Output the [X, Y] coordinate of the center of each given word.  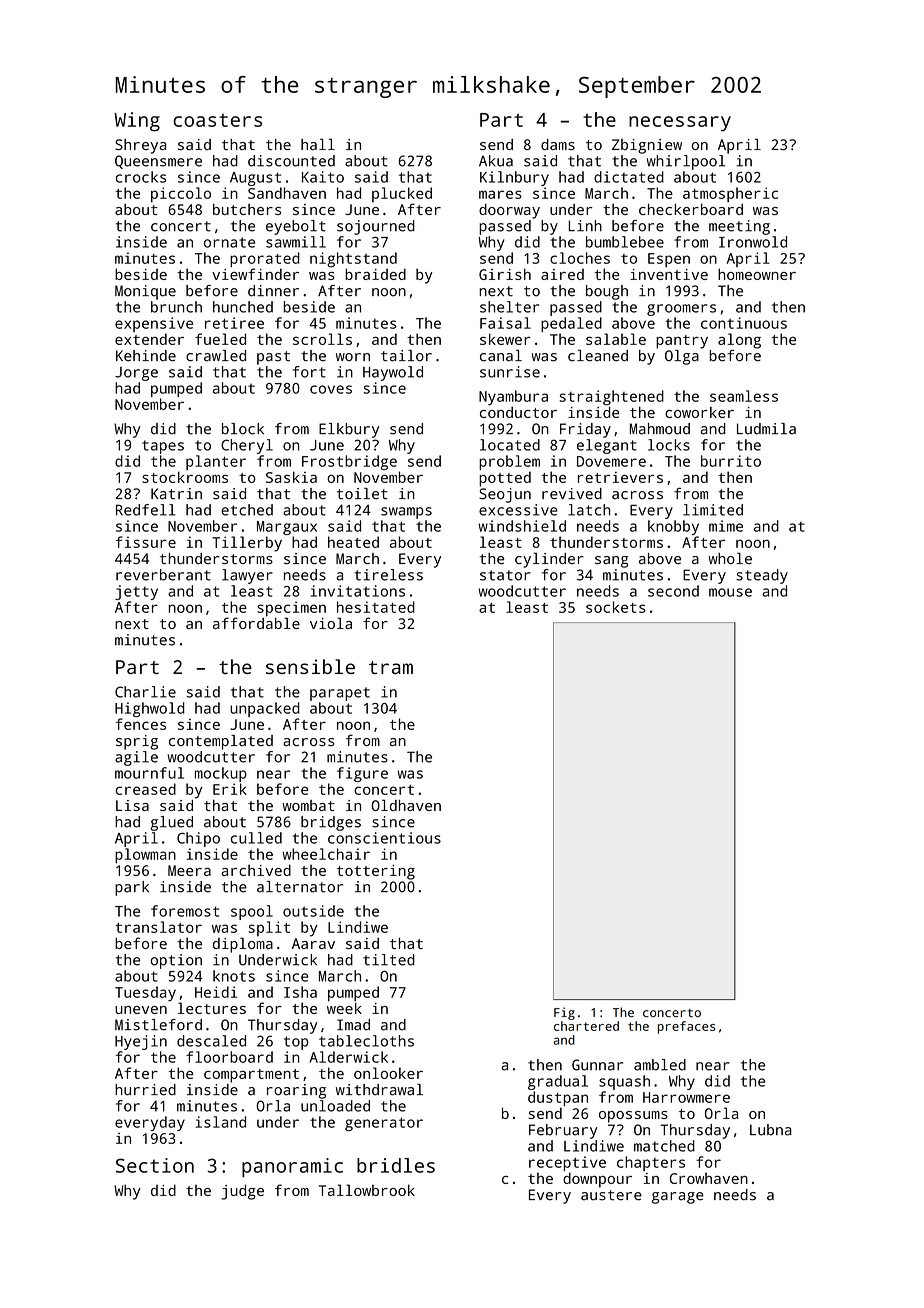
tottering [376, 872]
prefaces [686, 1027]
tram [391, 667]
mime [726, 526]
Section [155, 1165]
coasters [217, 120]
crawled [216, 356]
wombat [308, 805]
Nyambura [513, 398]
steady [762, 576]
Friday [585, 430]
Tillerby [247, 544]
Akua [496, 161]
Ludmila [766, 429]
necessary [680, 124]
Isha [300, 992]
